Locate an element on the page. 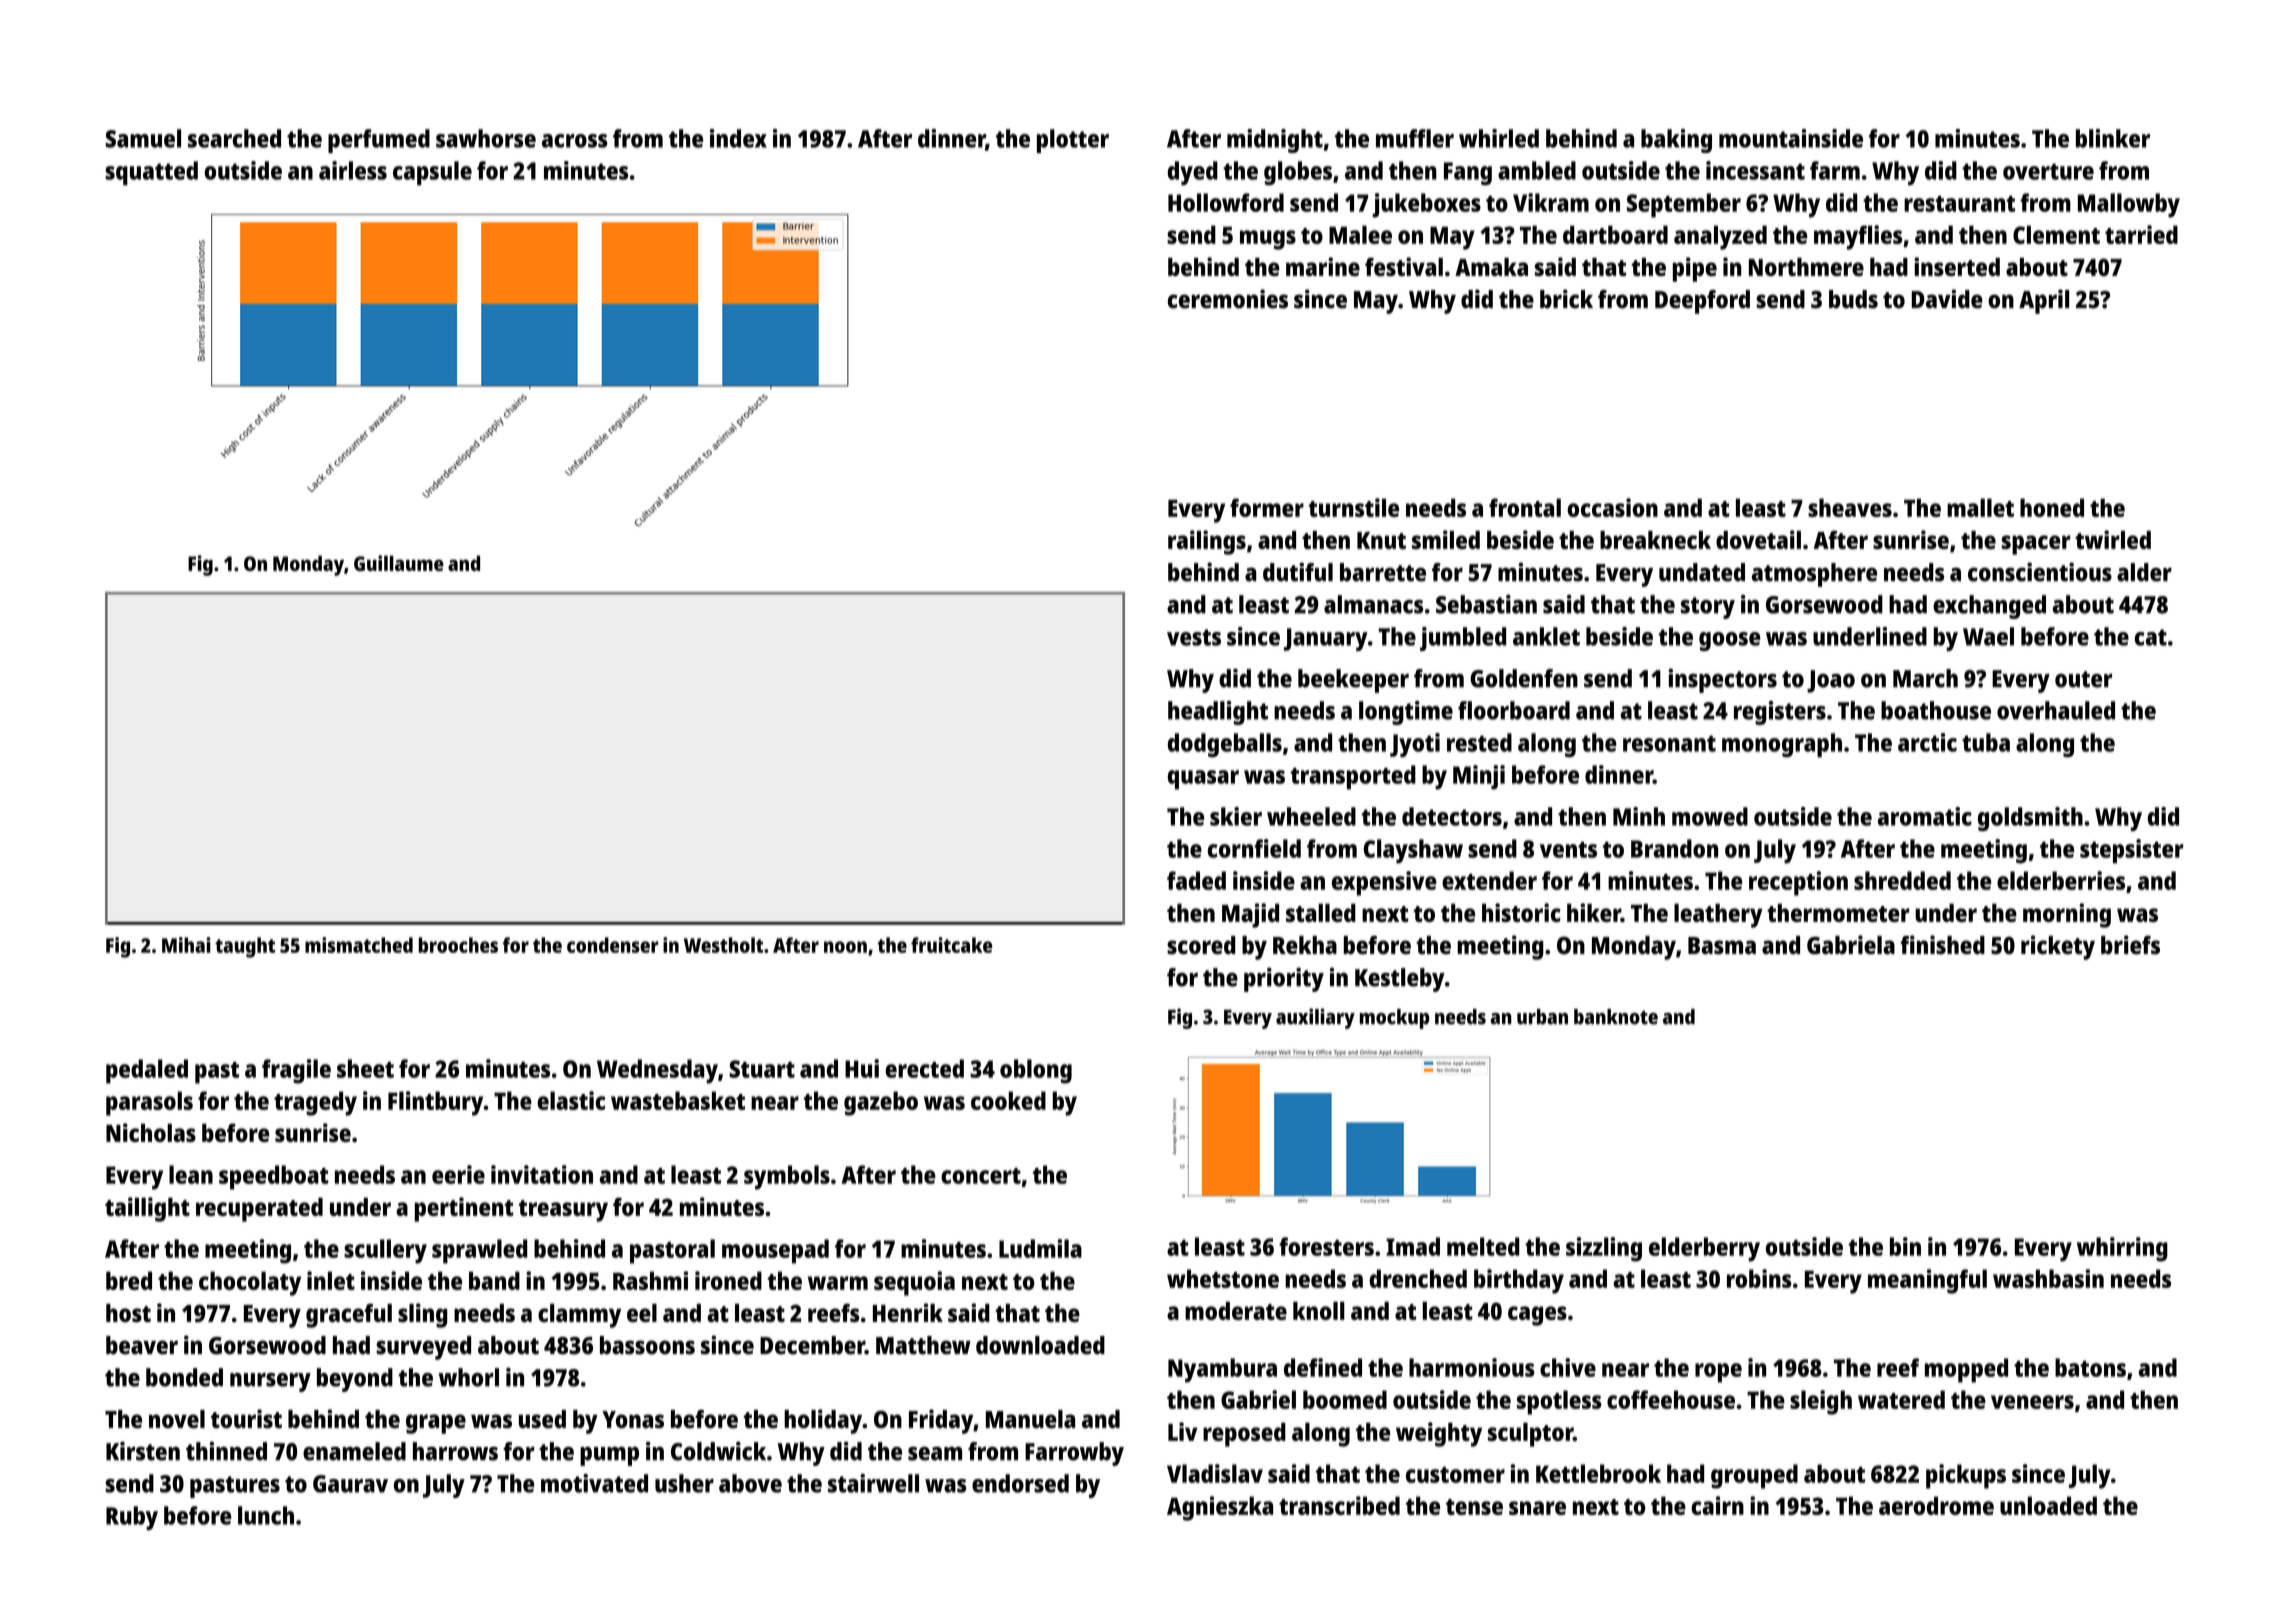 Image resolution: width=2292 pixels, height=1620 pixels. farm is located at coordinates (1835, 170).
